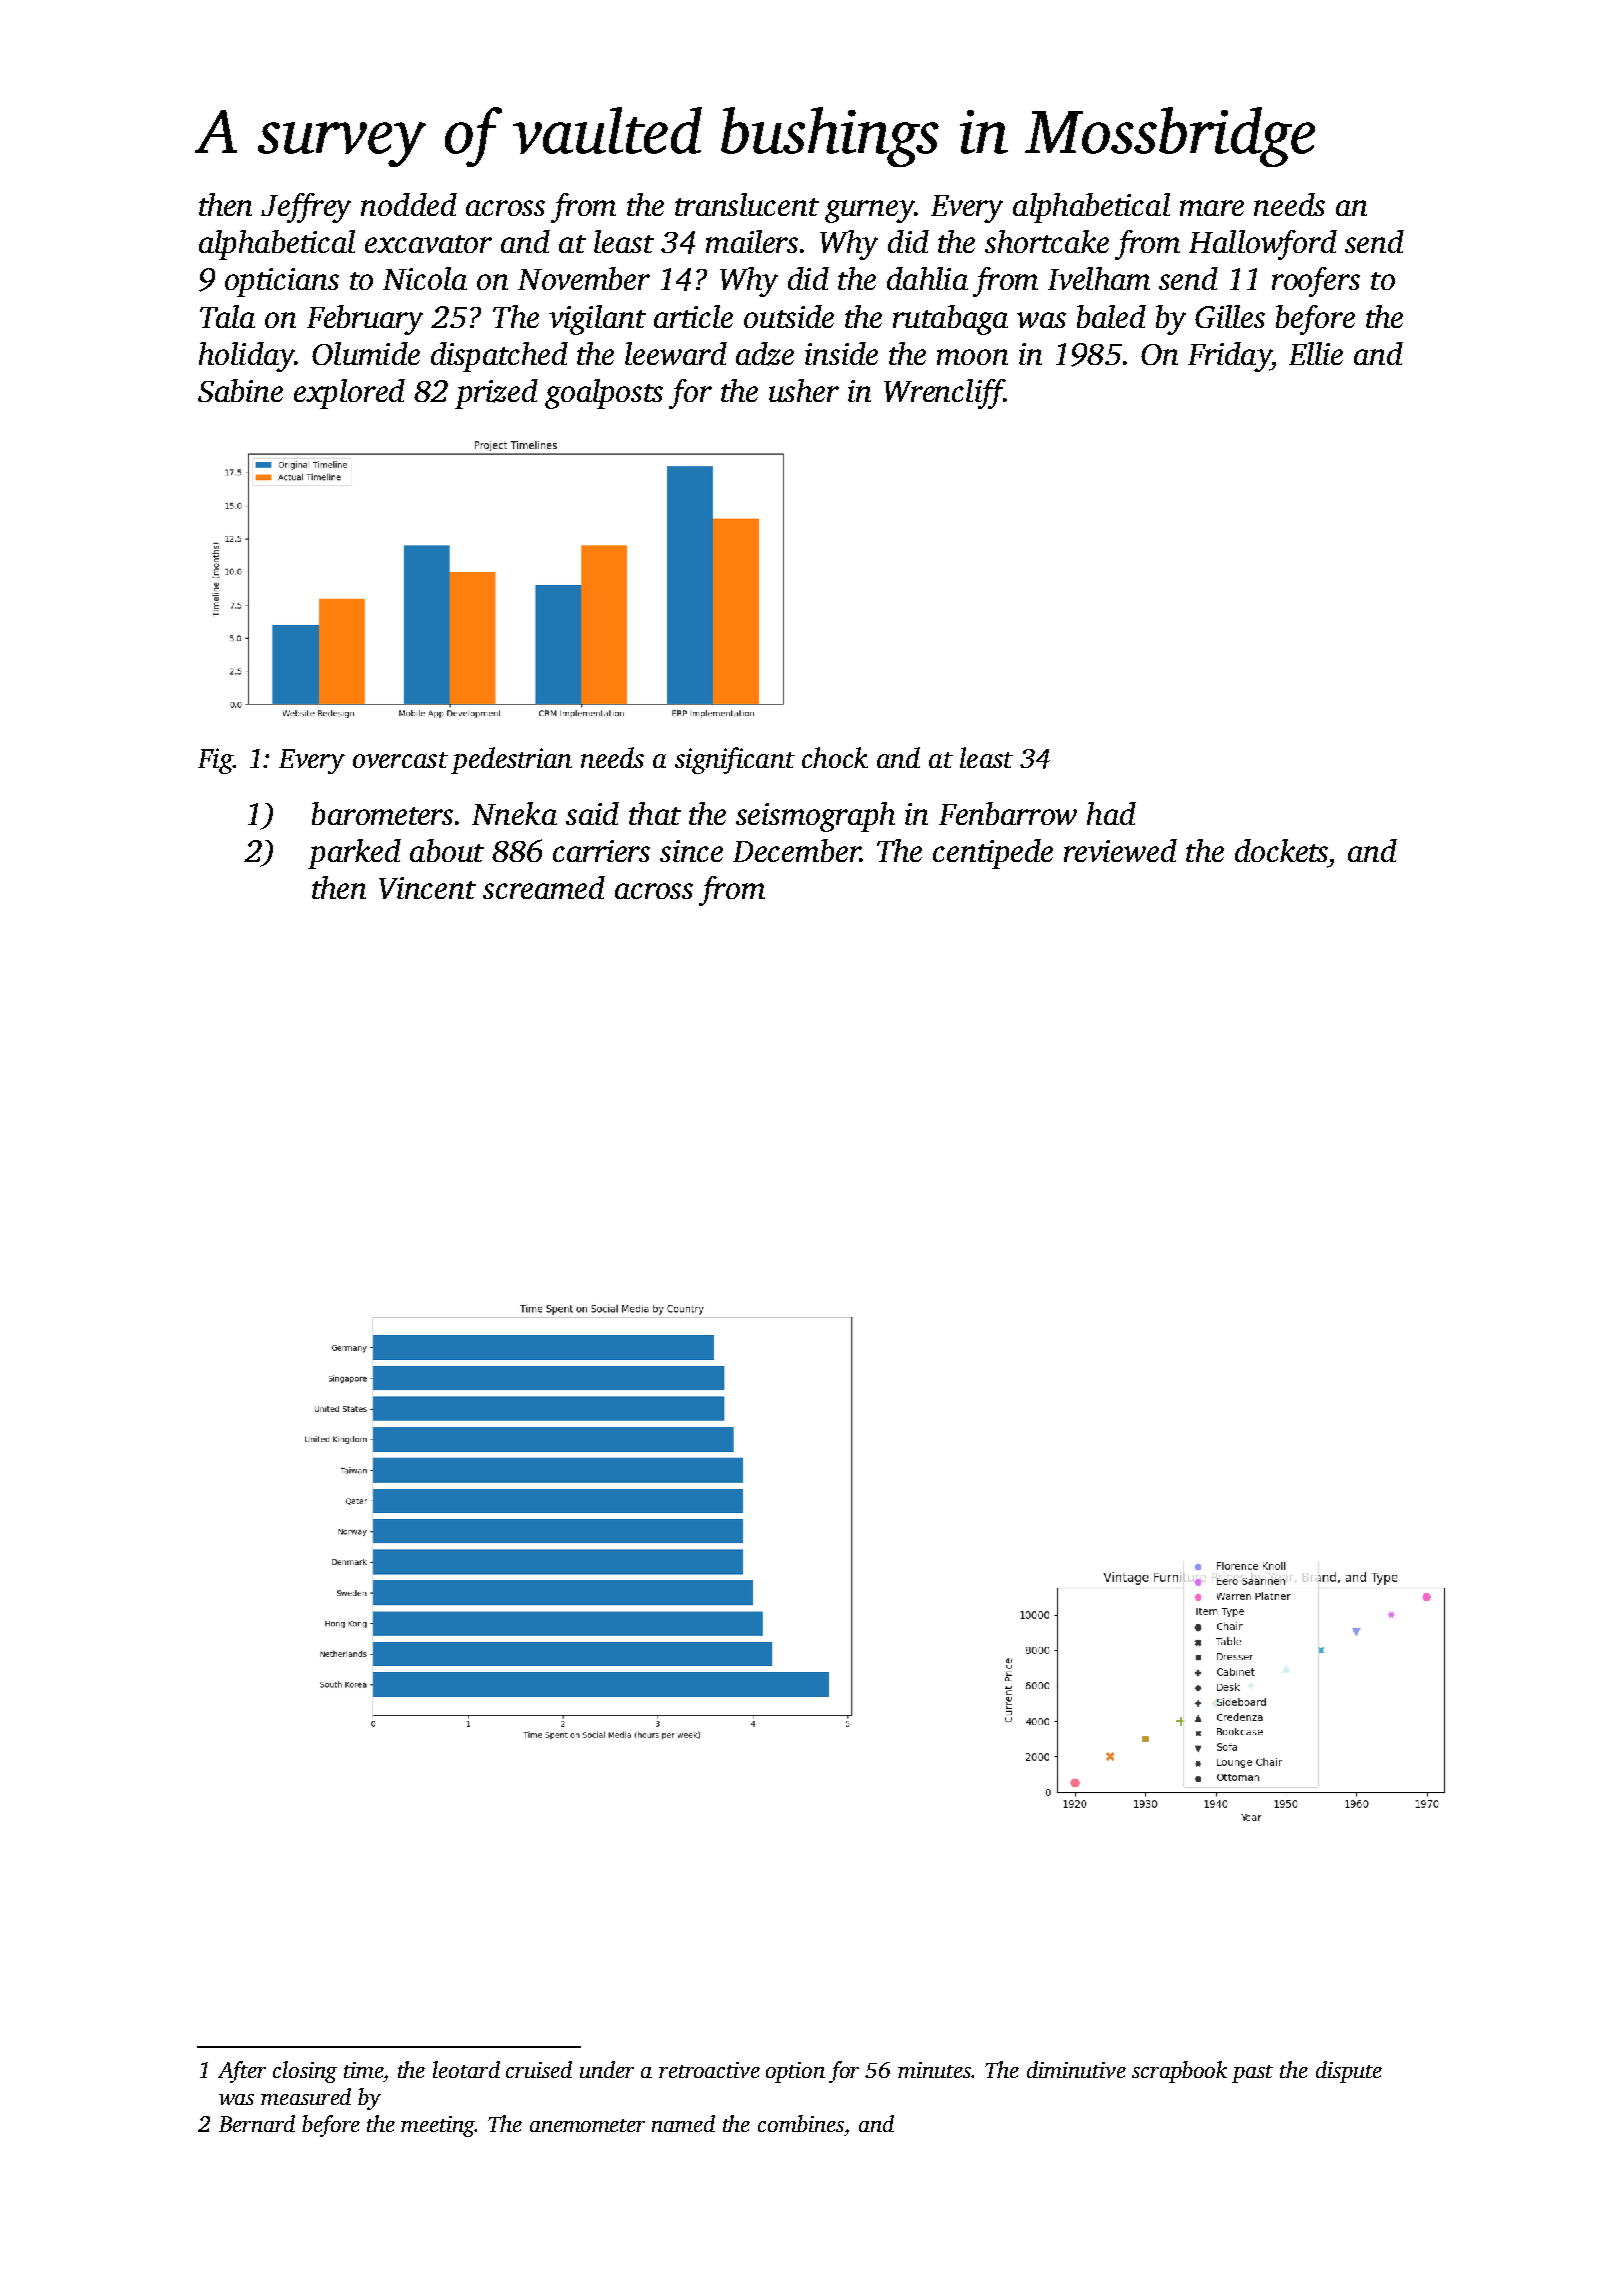 The height and width of the document is (2292, 1620). Describe the element at coordinates (496, 394) in the document. I see `prized` at that location.
